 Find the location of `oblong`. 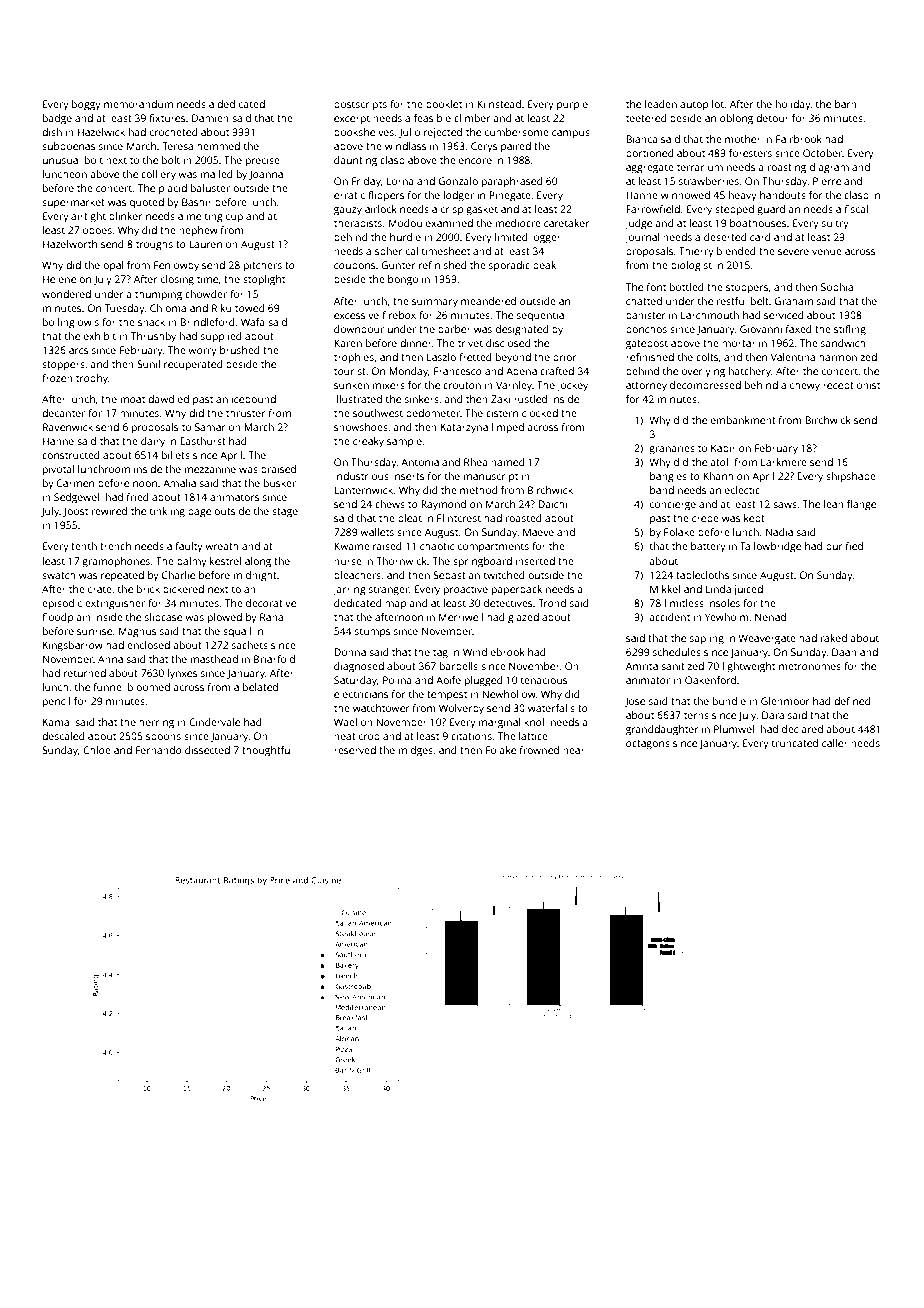

oblong is located at coordinates (736, 119).
